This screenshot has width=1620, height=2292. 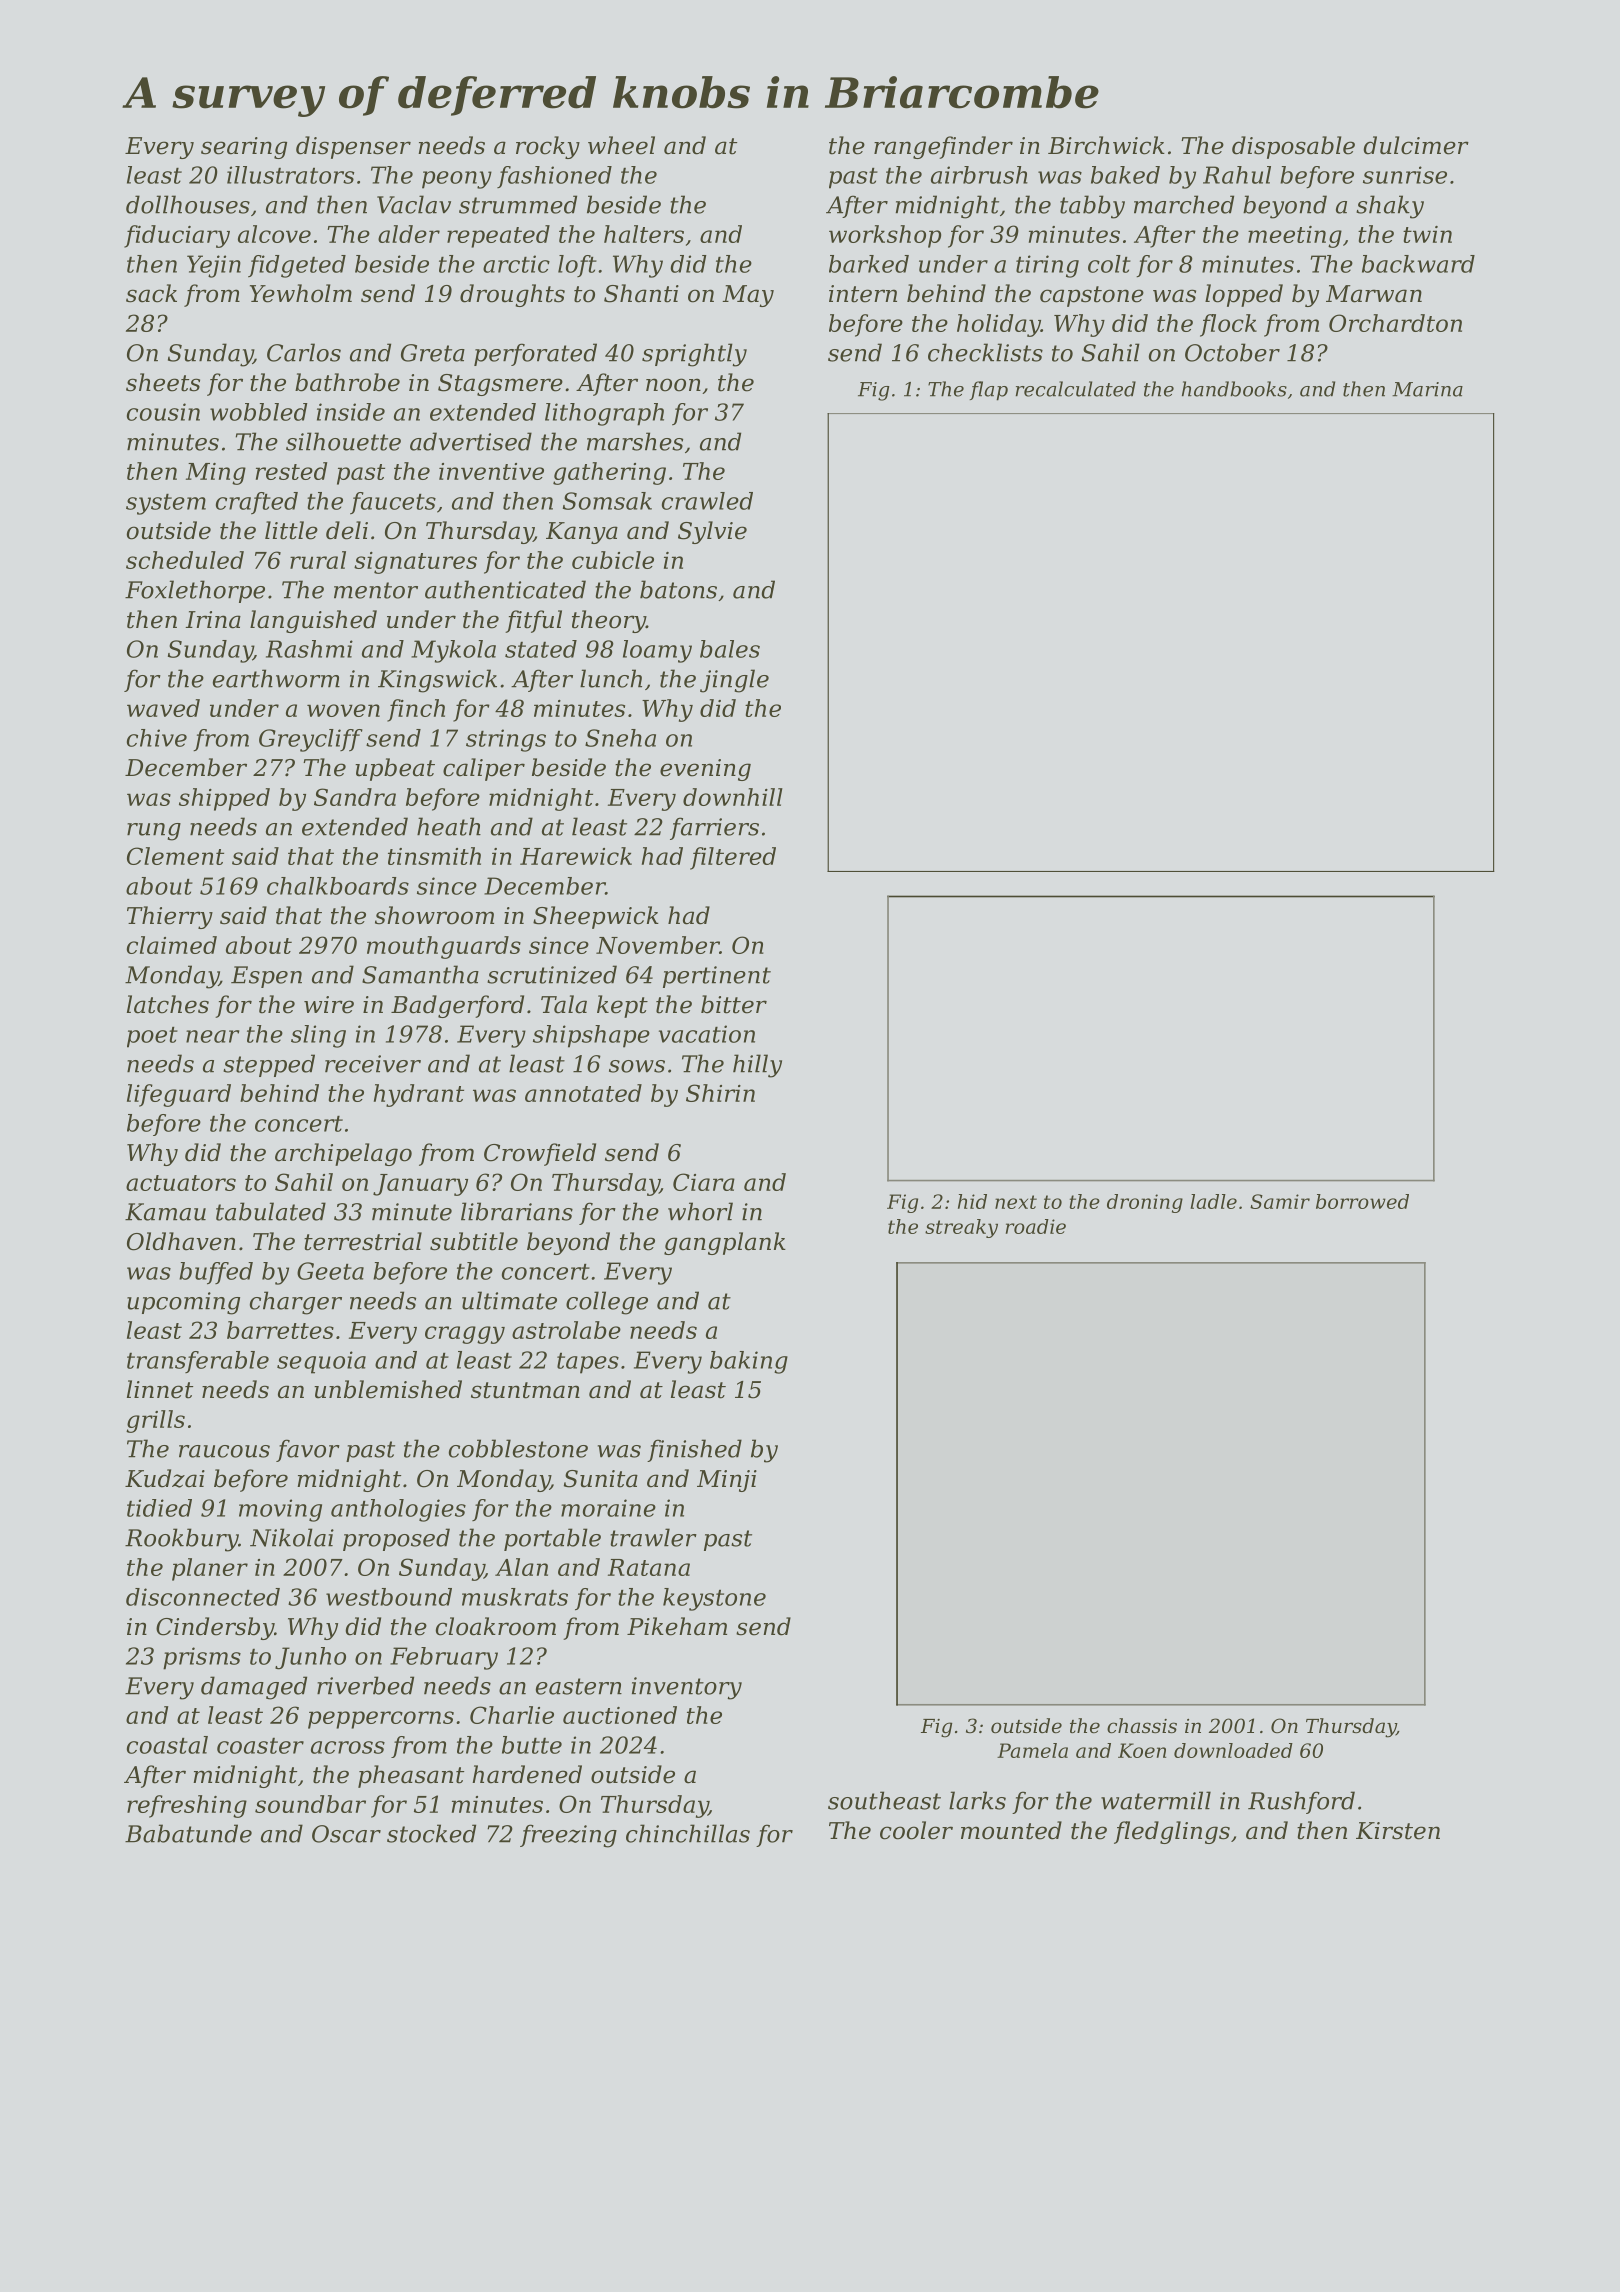 I want to click on rangefinder, so click(x=943, y=147).
